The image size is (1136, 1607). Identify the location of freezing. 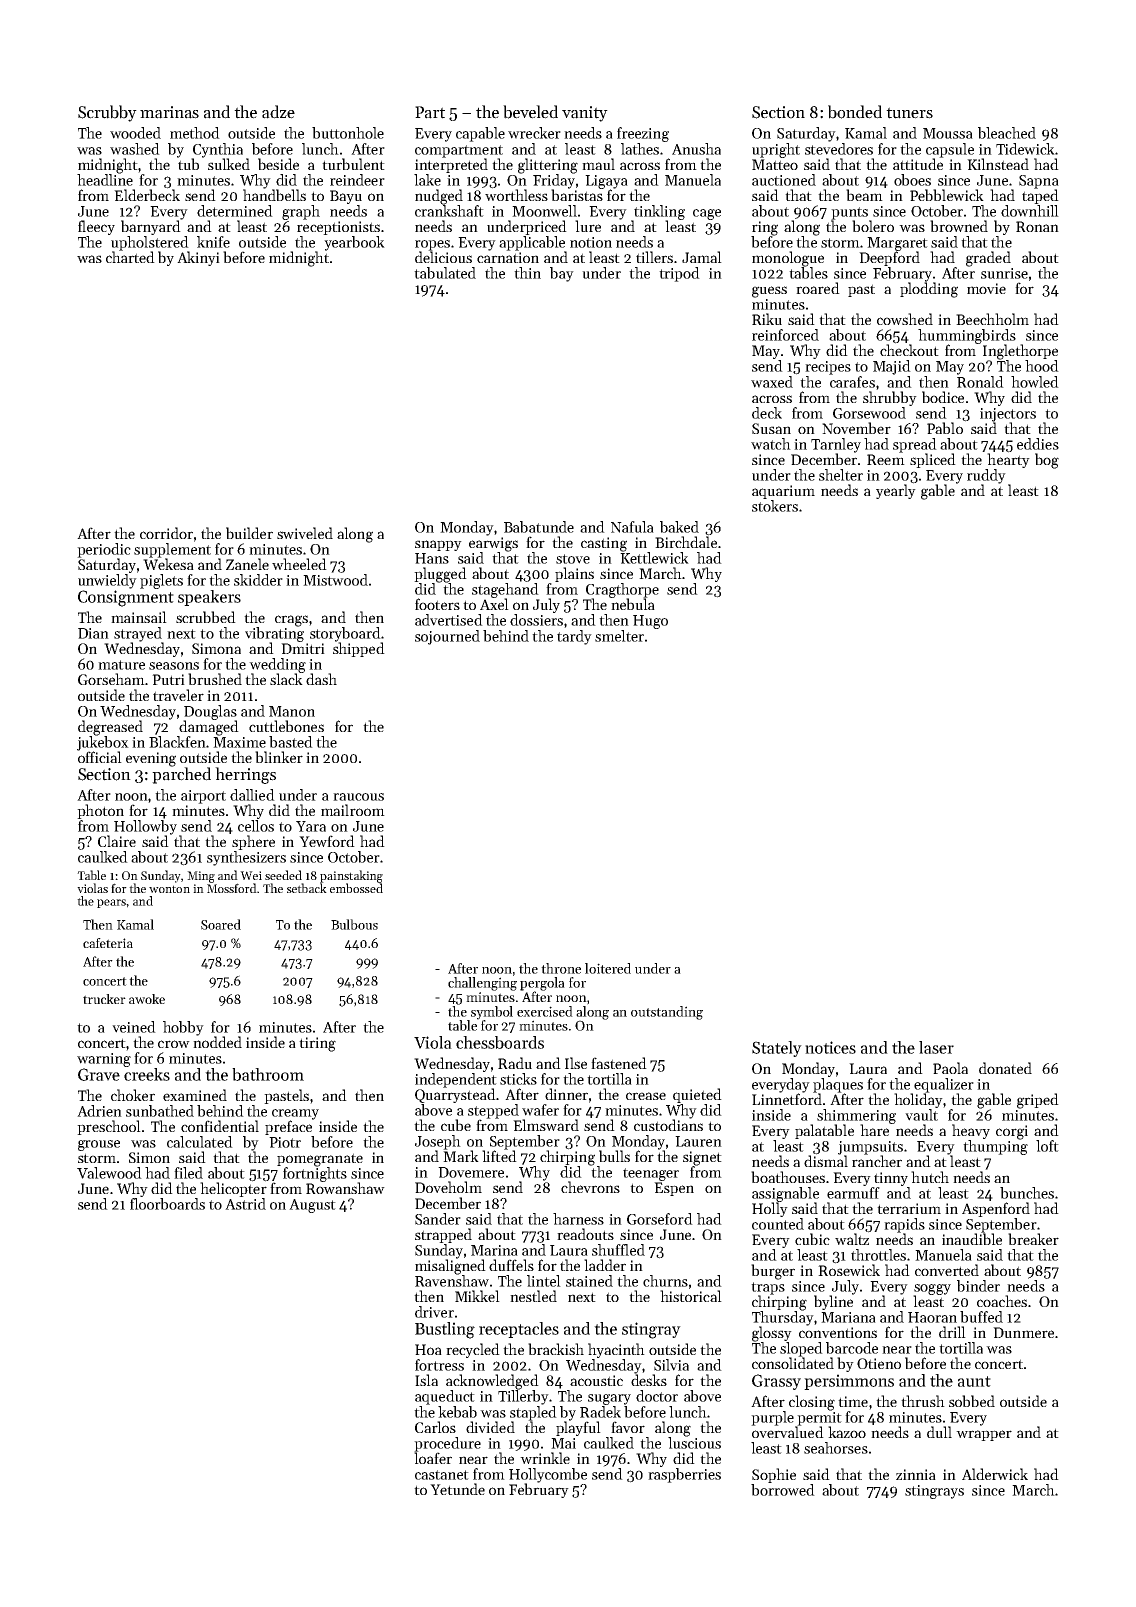
(643, 134).
